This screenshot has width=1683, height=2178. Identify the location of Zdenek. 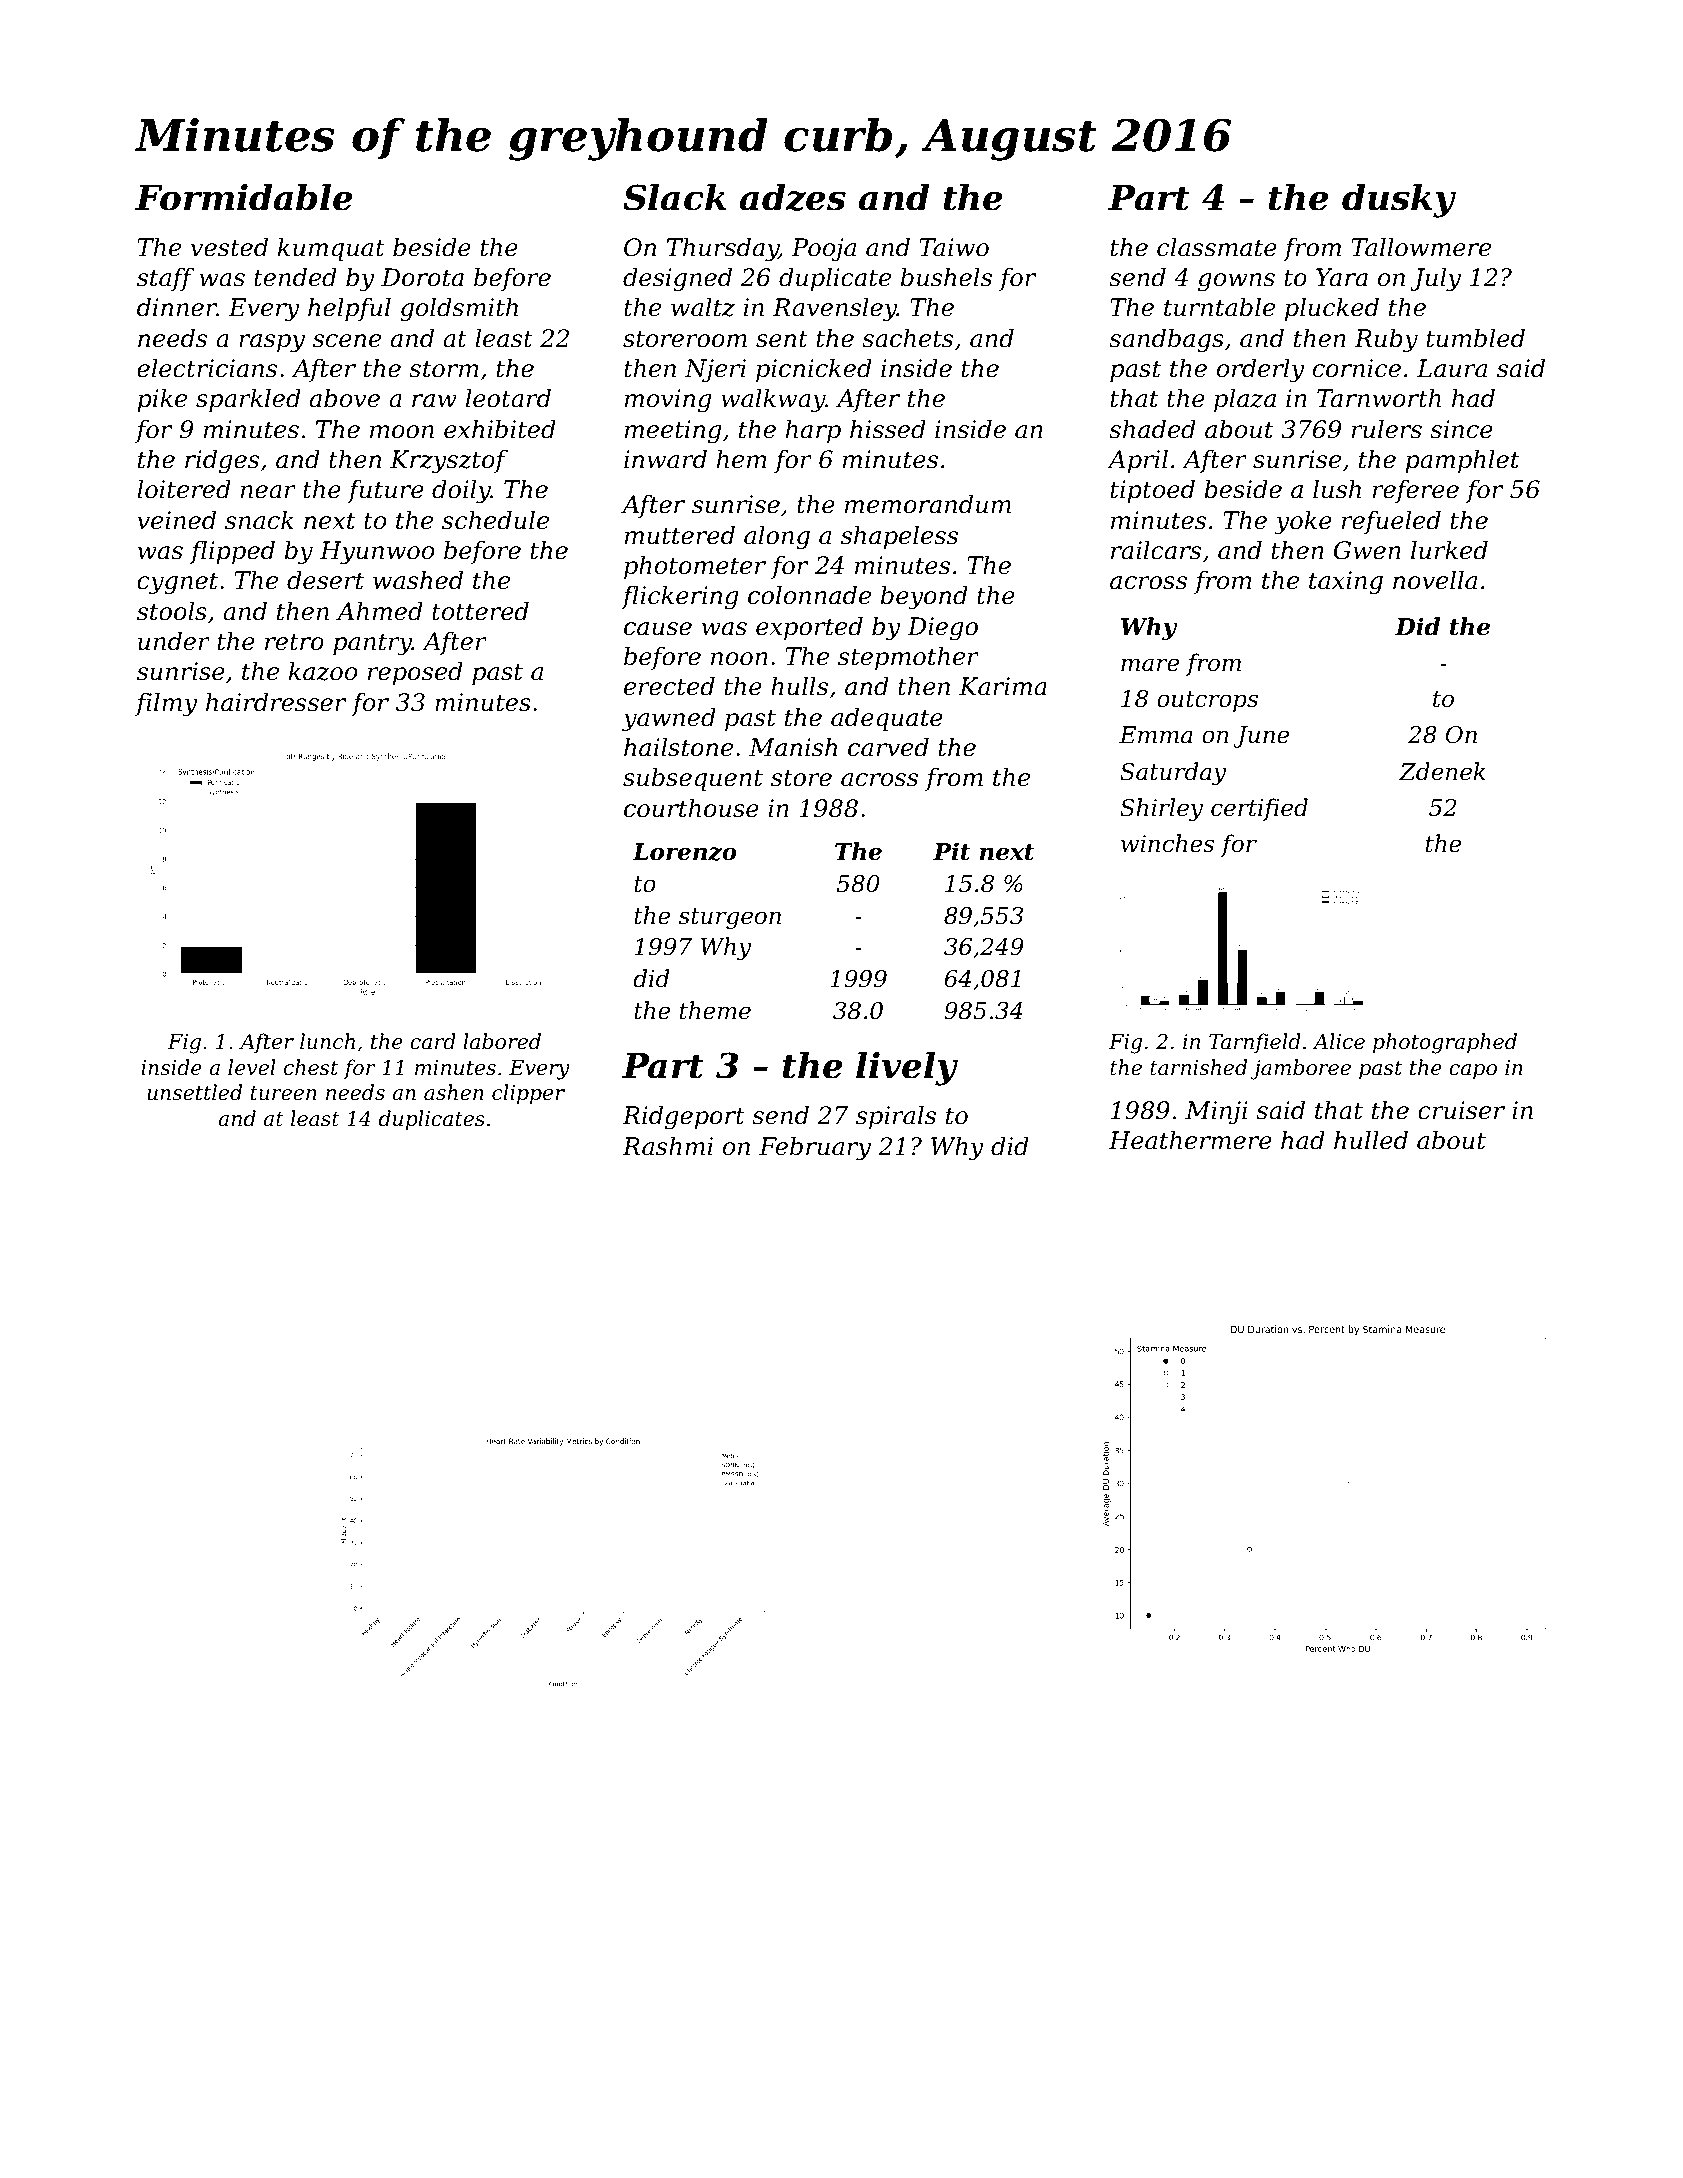
(1442, 771).
